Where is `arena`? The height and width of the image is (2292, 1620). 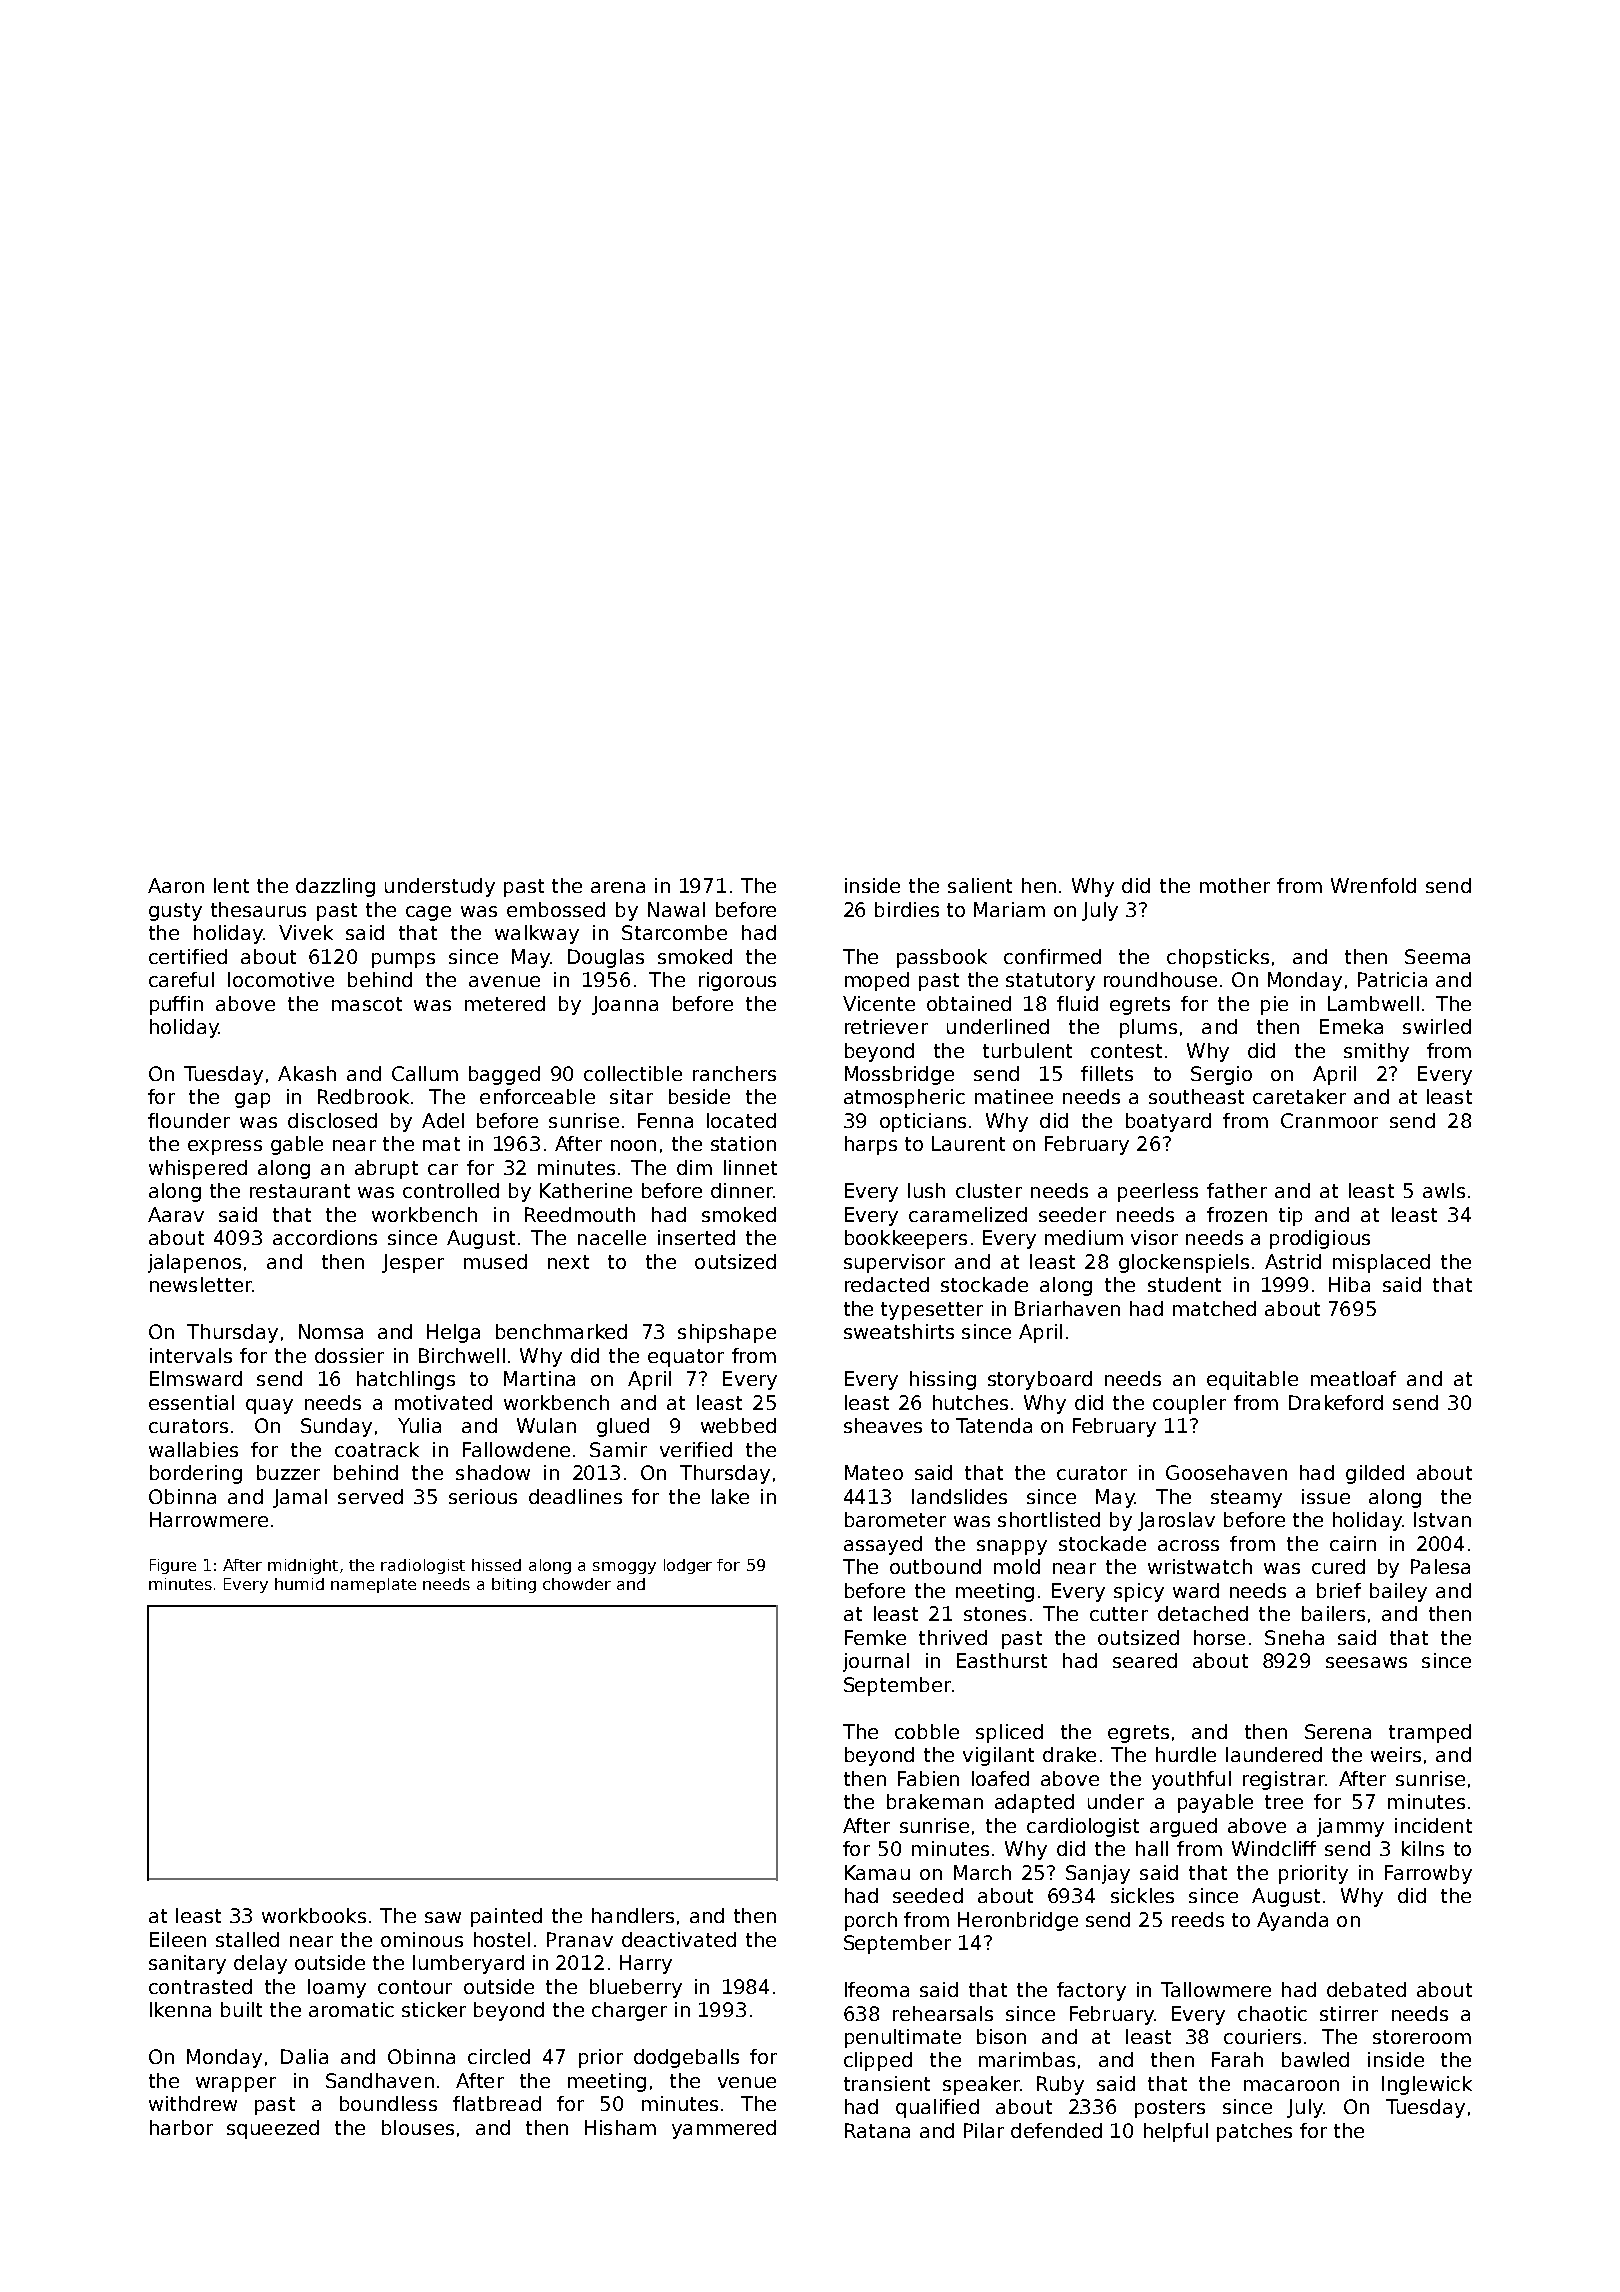 arena is located at coordinates (618, 887).
